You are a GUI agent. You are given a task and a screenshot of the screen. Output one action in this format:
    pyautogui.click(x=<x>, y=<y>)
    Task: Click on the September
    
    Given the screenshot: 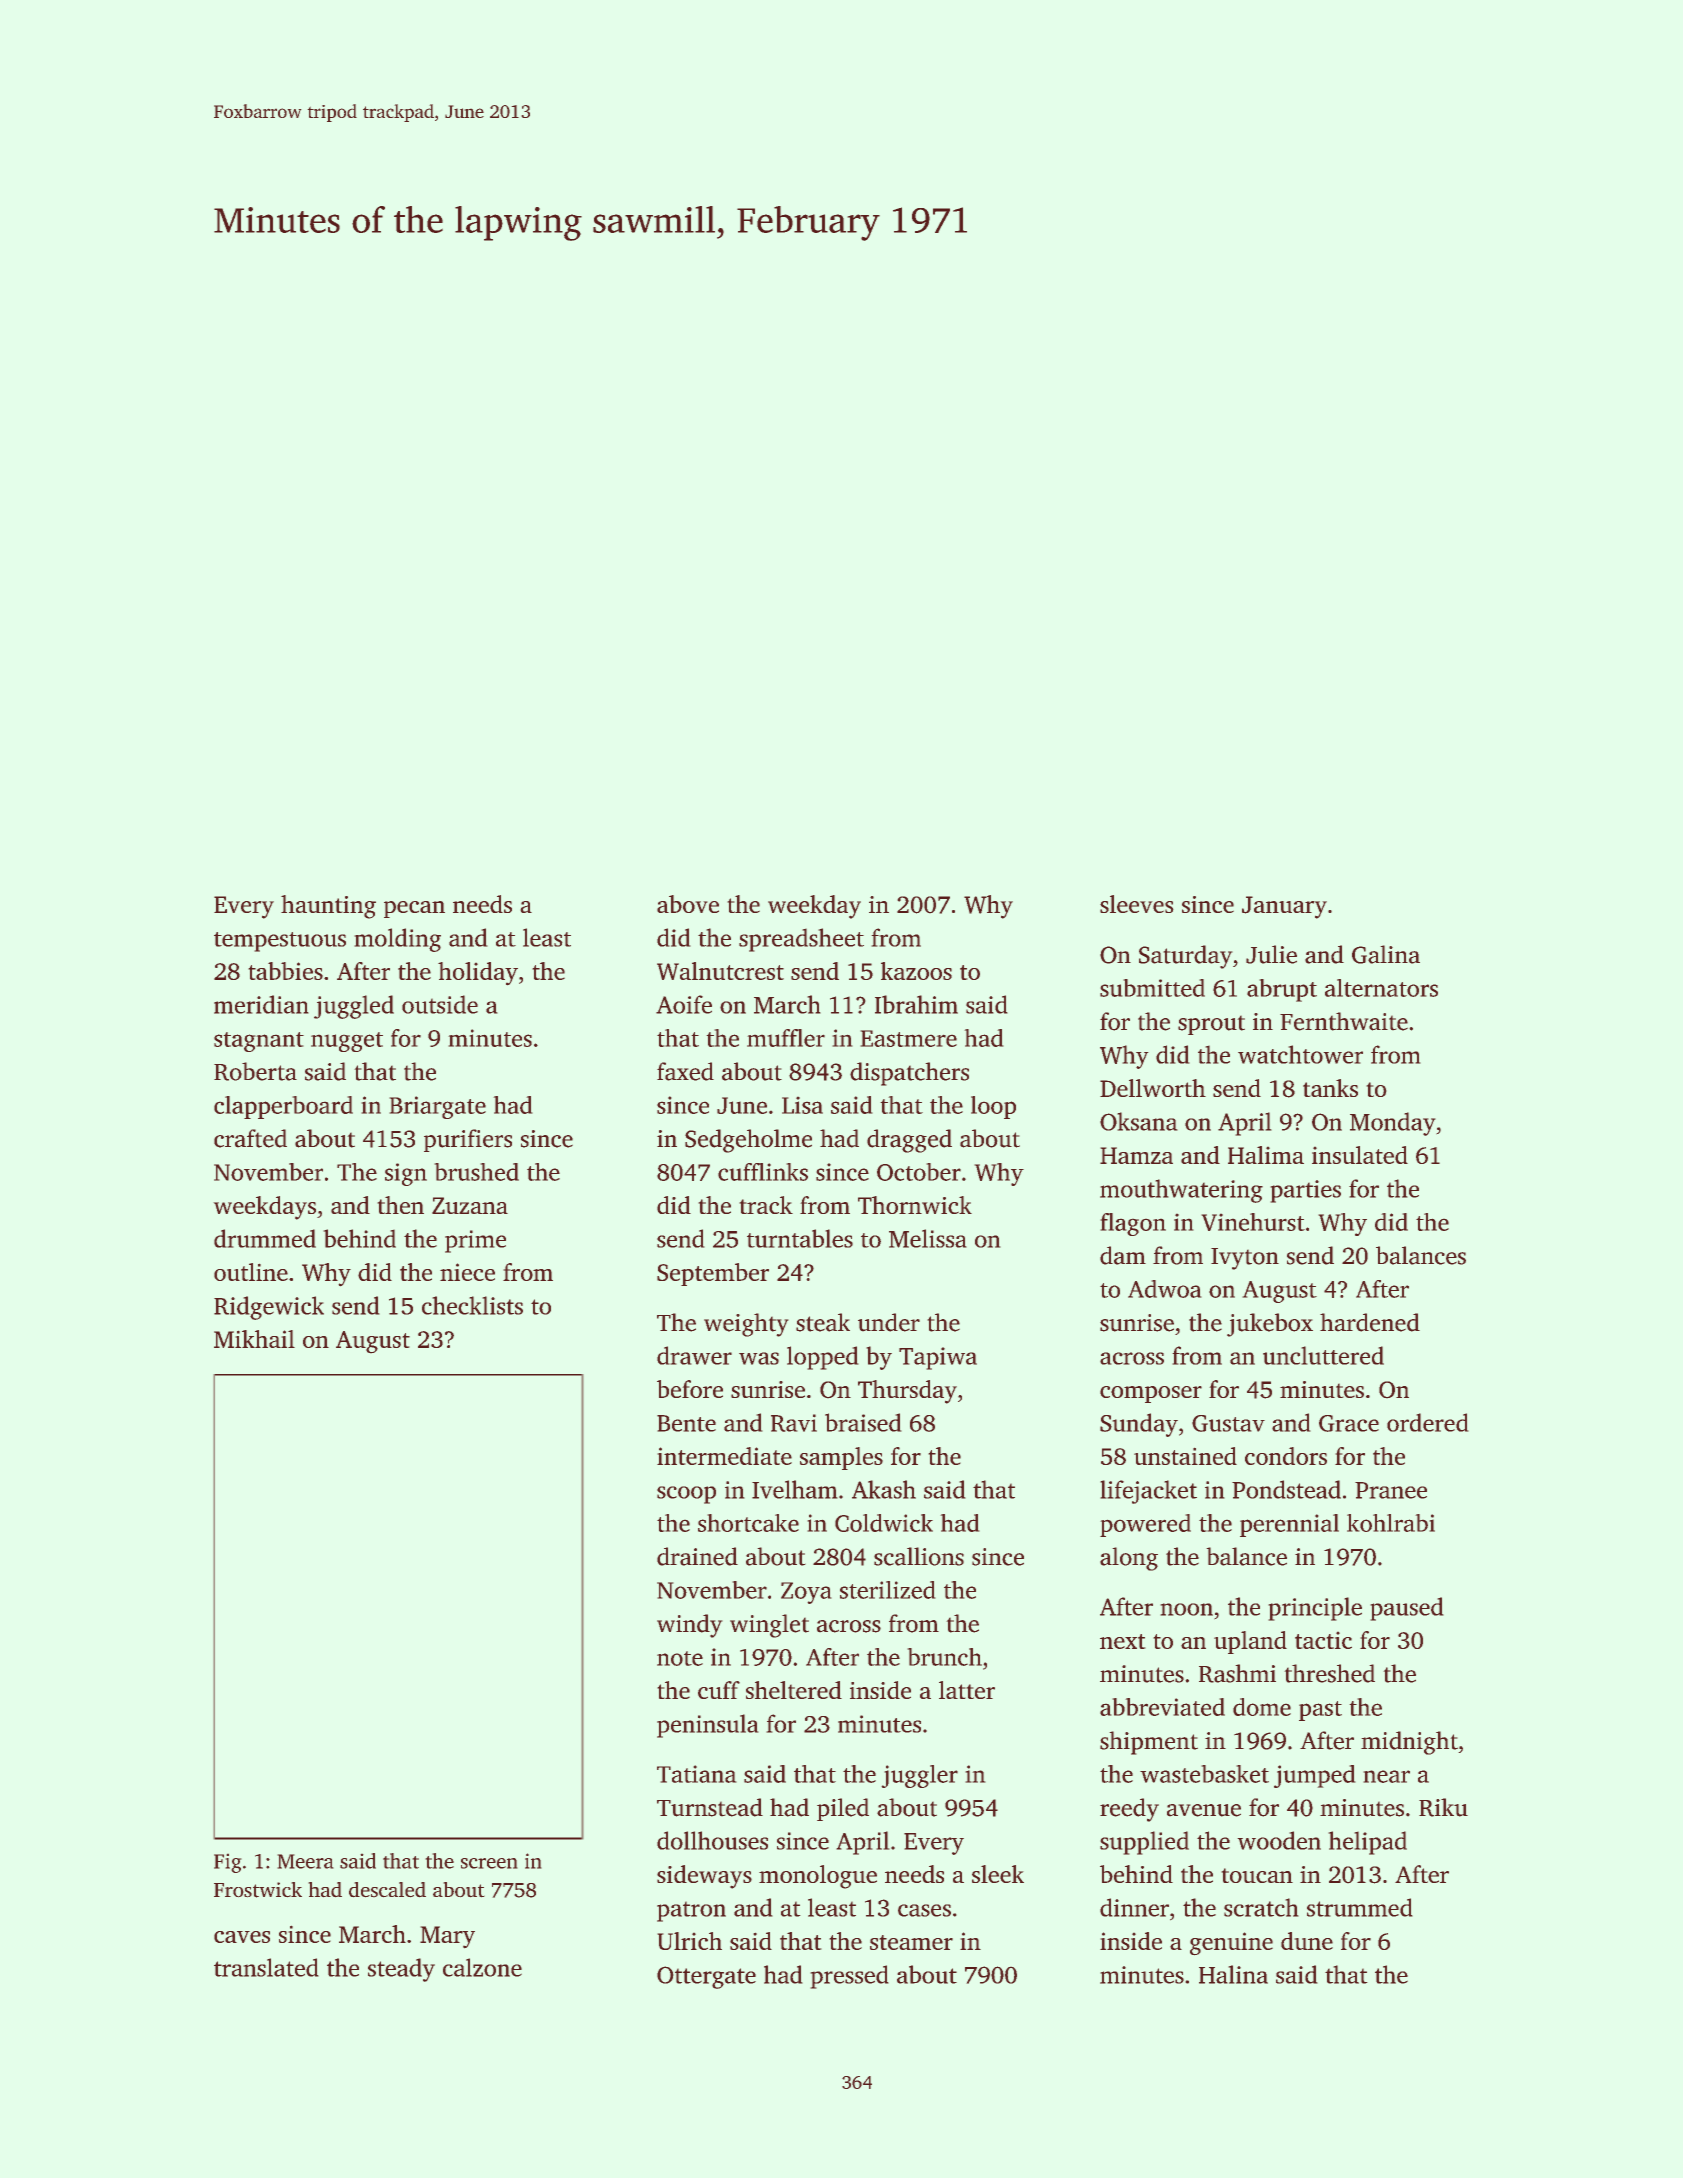 What is the action you would take?
    pyautogui.click(x=713, y=1274)
